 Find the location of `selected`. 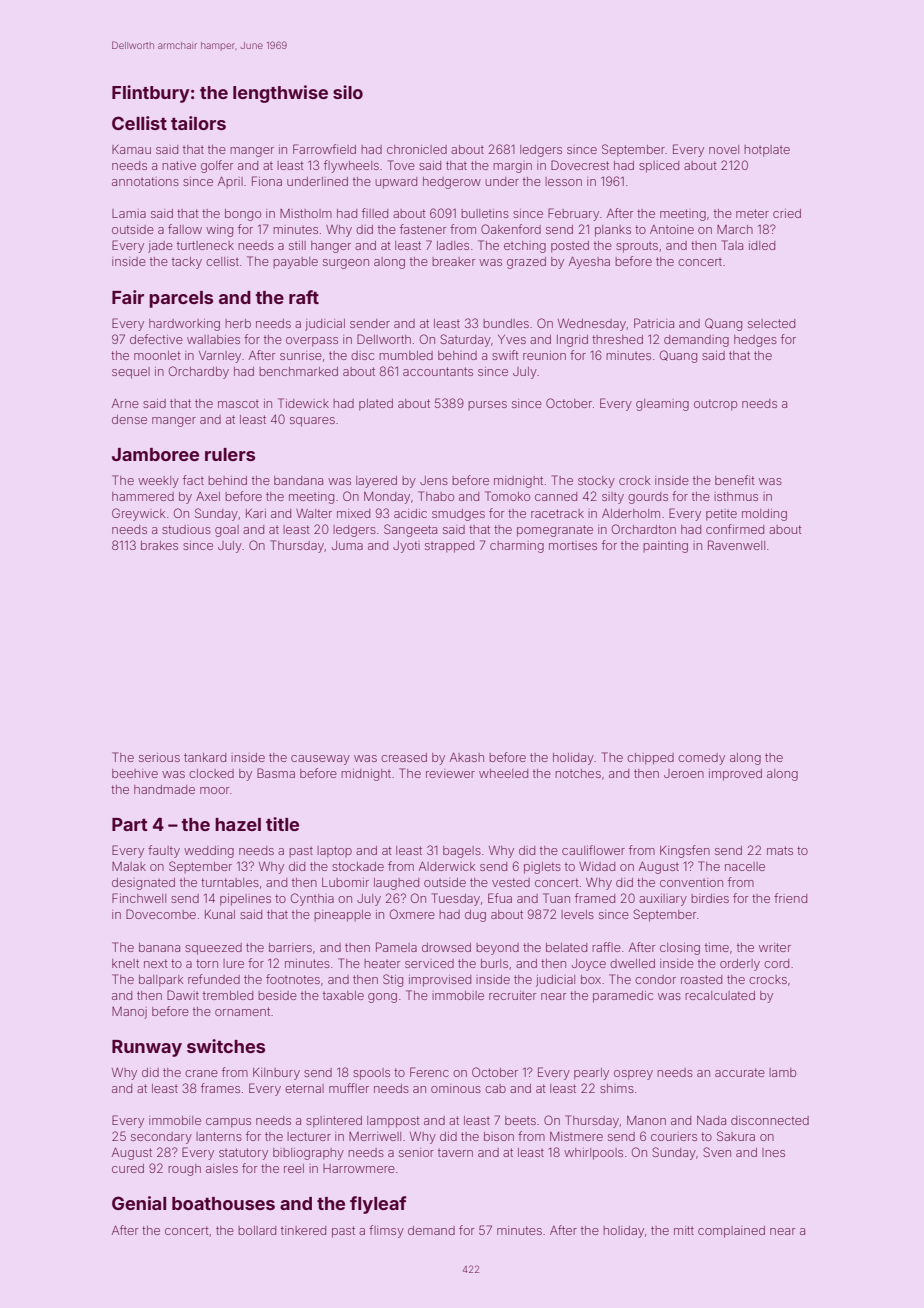

selected is located at coordinates (771, 323).
